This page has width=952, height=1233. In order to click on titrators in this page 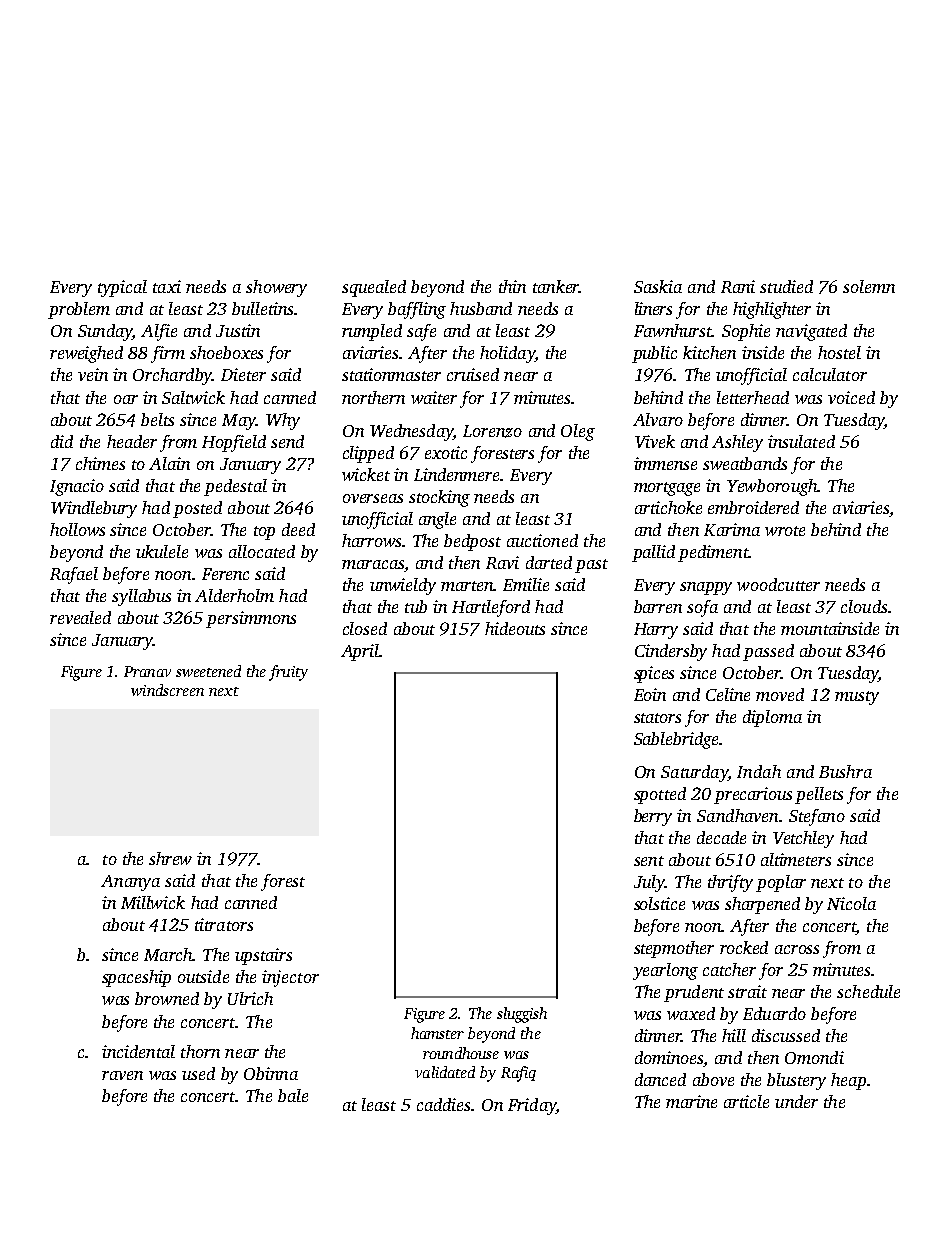, I will do `click(224, 924)`.
